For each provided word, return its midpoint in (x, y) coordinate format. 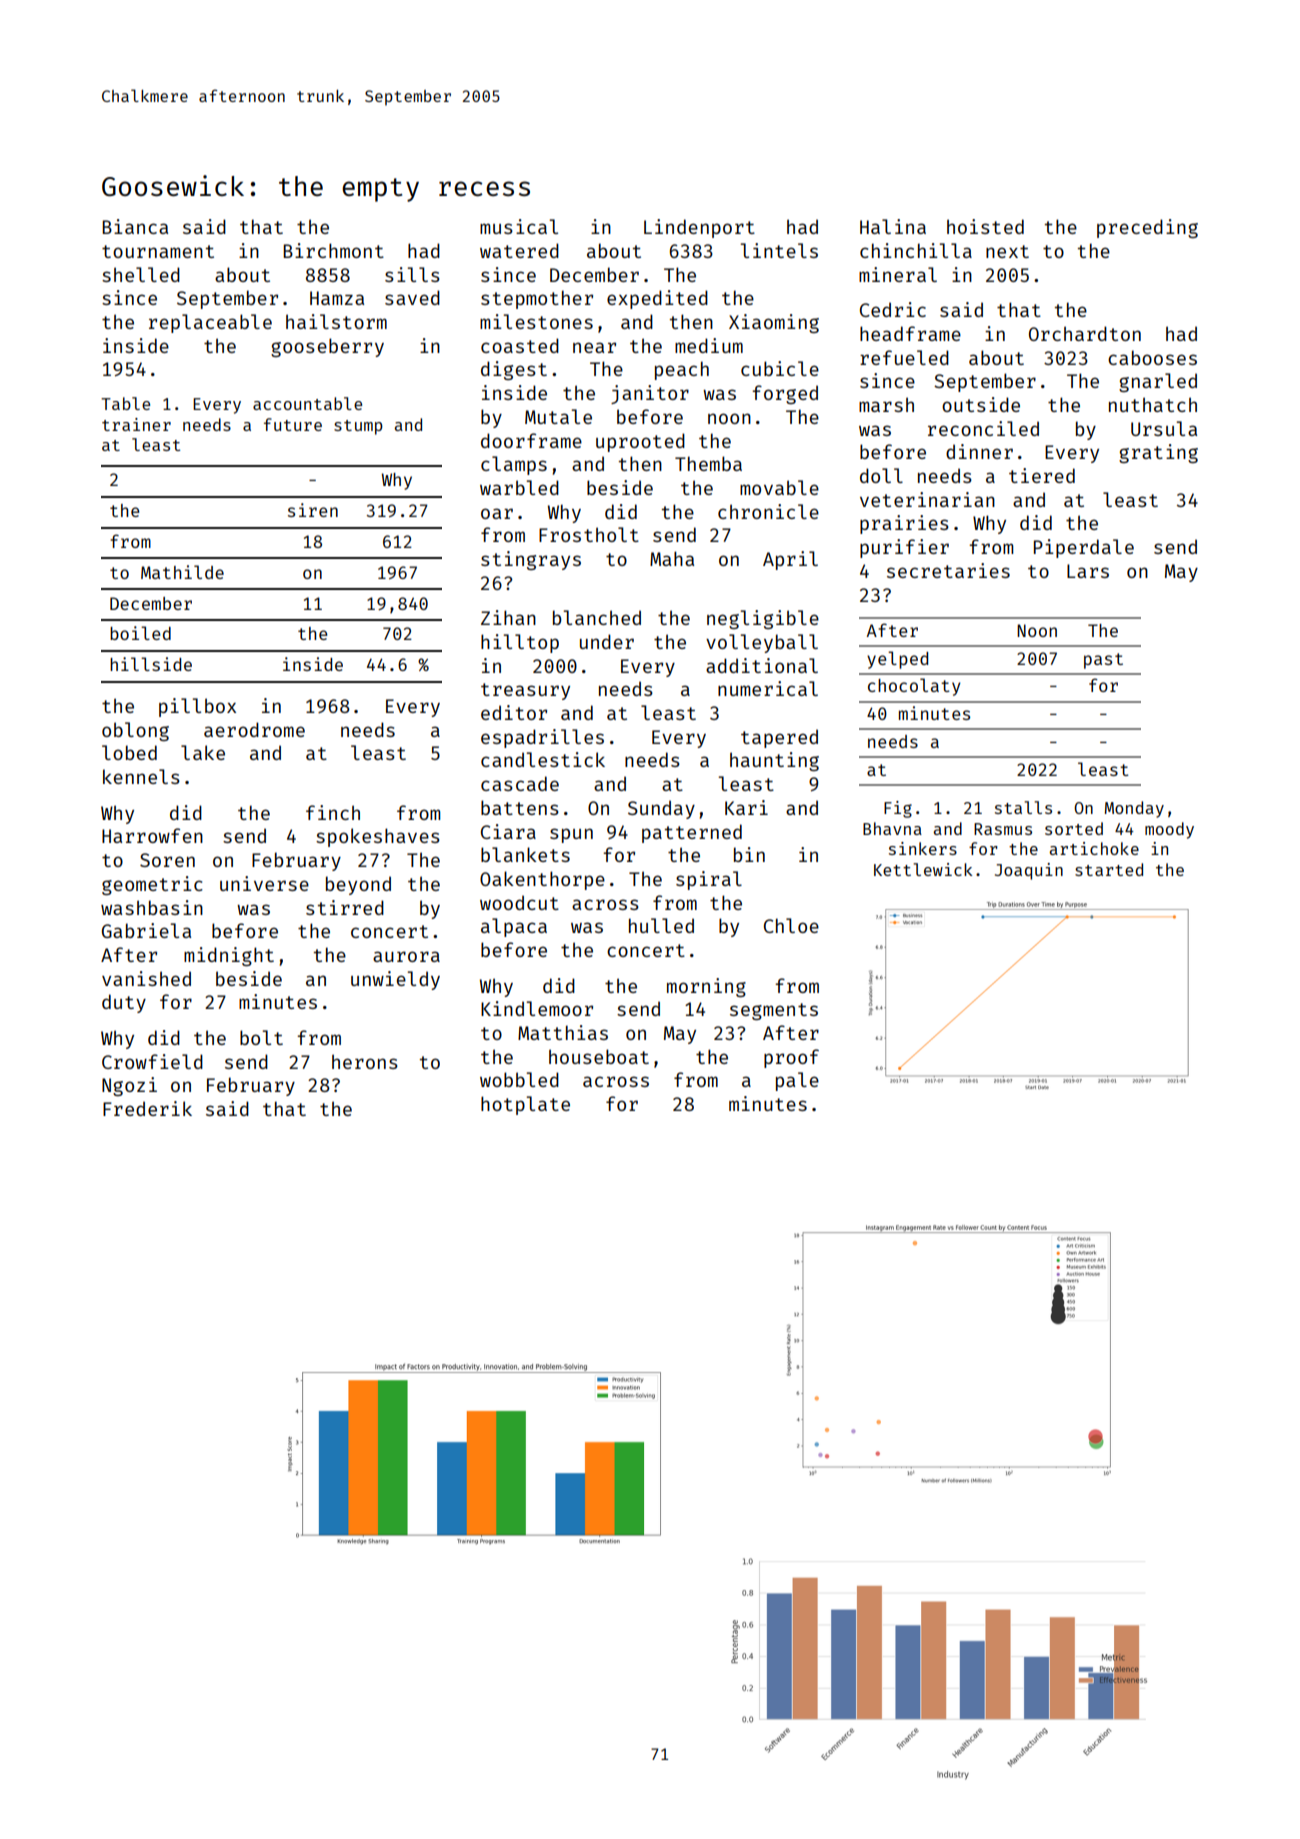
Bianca (135, 226)
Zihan (508, 617)
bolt (261, 1037)
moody (1169, 830)
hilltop (520, 643)
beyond (358, 885)
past (1103, 661)
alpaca (514, 927)
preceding (1147, 228)
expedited (657, 299)
